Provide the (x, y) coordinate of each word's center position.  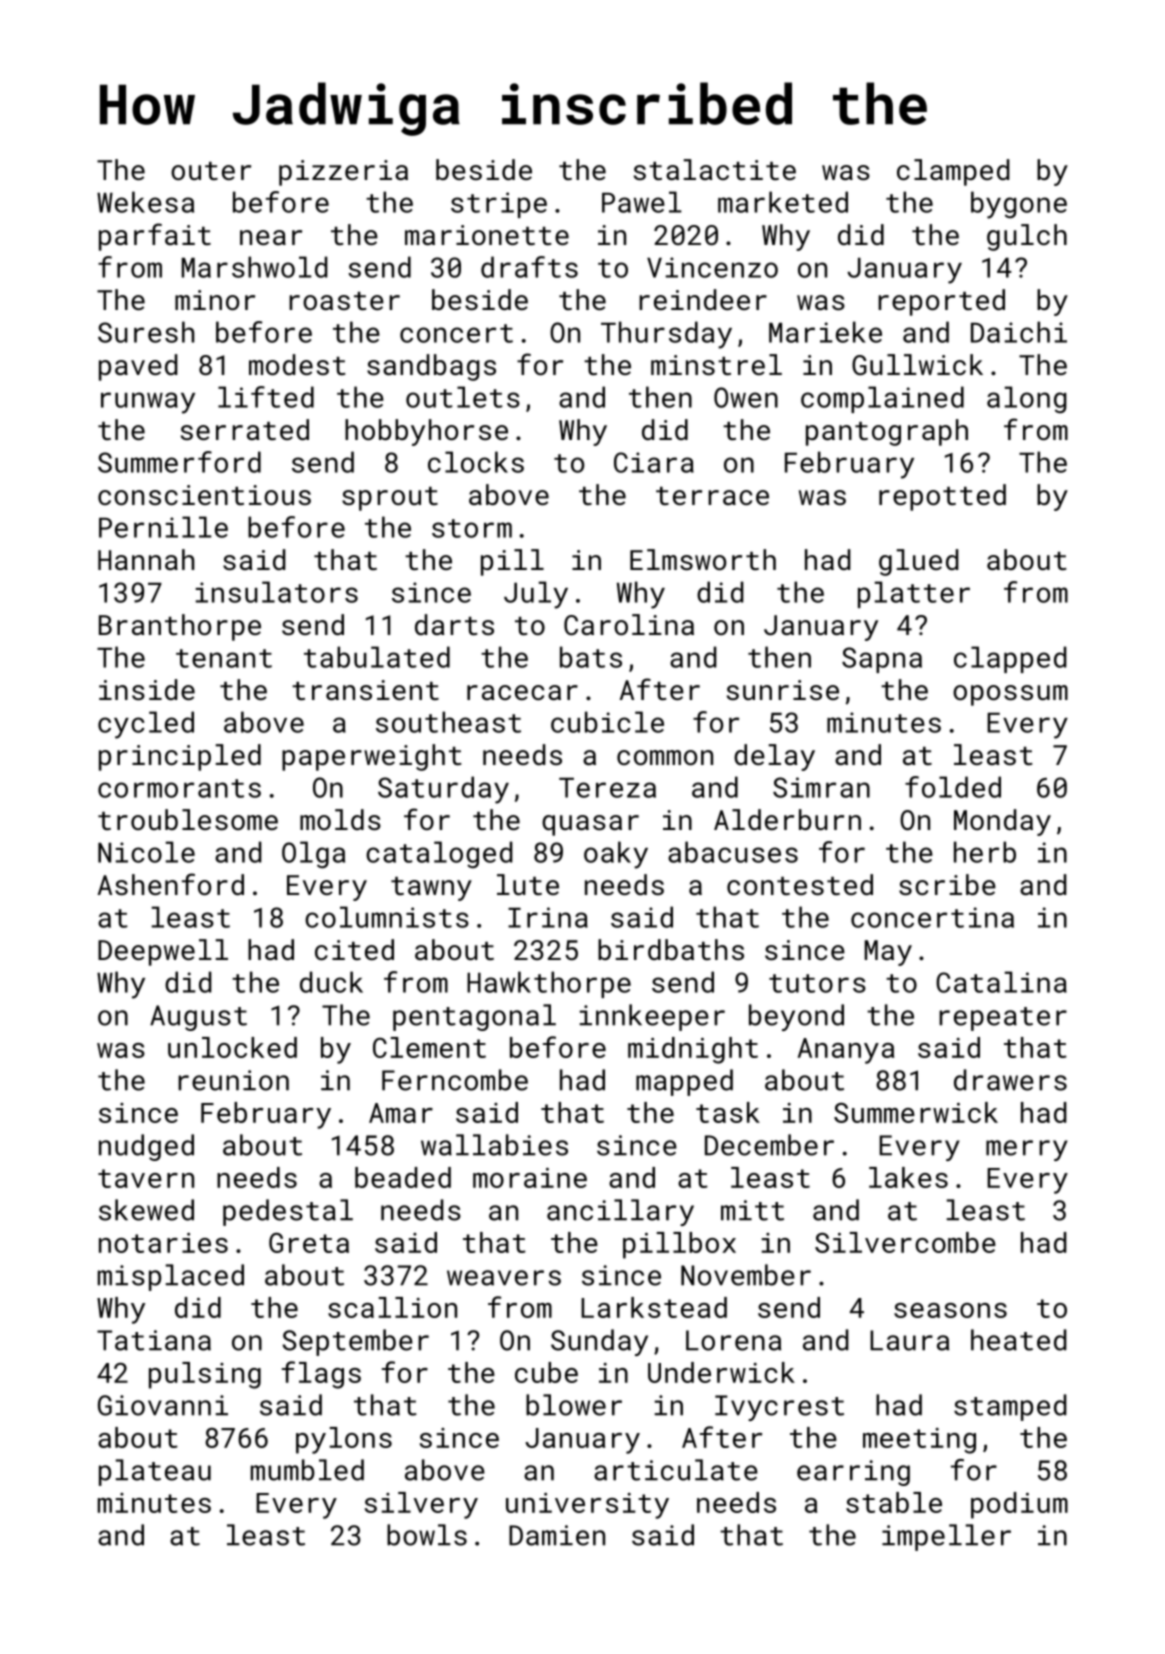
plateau (155, 1472)
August (198, 1018)
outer (211, 171)
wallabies (494, 1145)
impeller (946, 1537)
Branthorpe (180, 627)
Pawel (642, 202)
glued (919, 562)
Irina (548, 917)
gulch (1027, 237)
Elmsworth (703, 559)
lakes (908, 1177)
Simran (821, 787)
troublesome (188, 819)
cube (546, 1372)
